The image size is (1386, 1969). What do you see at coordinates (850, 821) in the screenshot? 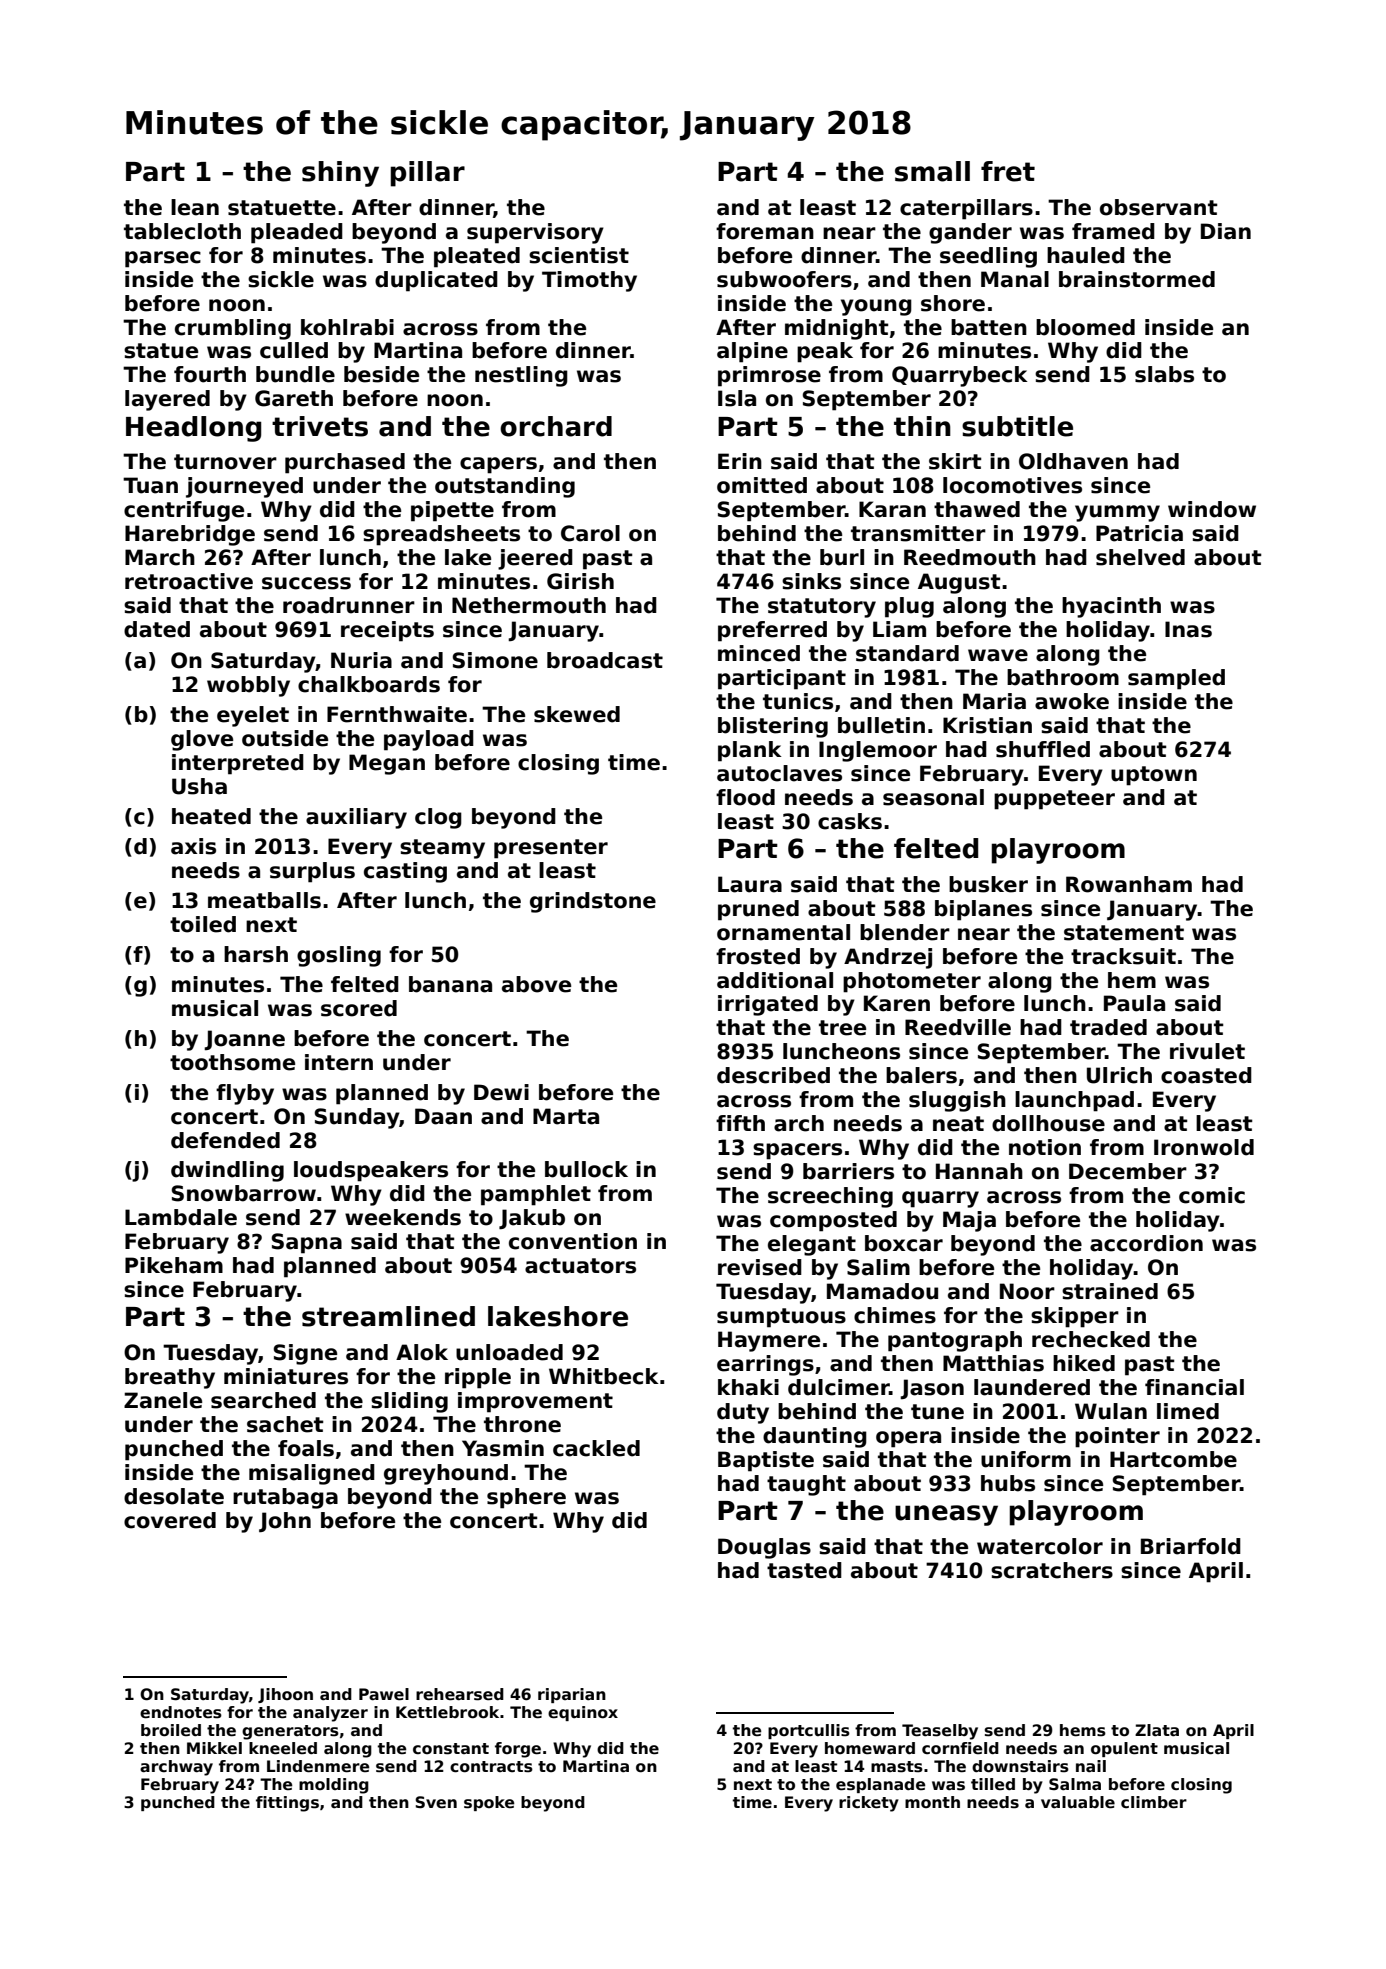
I see `casks` at bounding box center [850, 821].
